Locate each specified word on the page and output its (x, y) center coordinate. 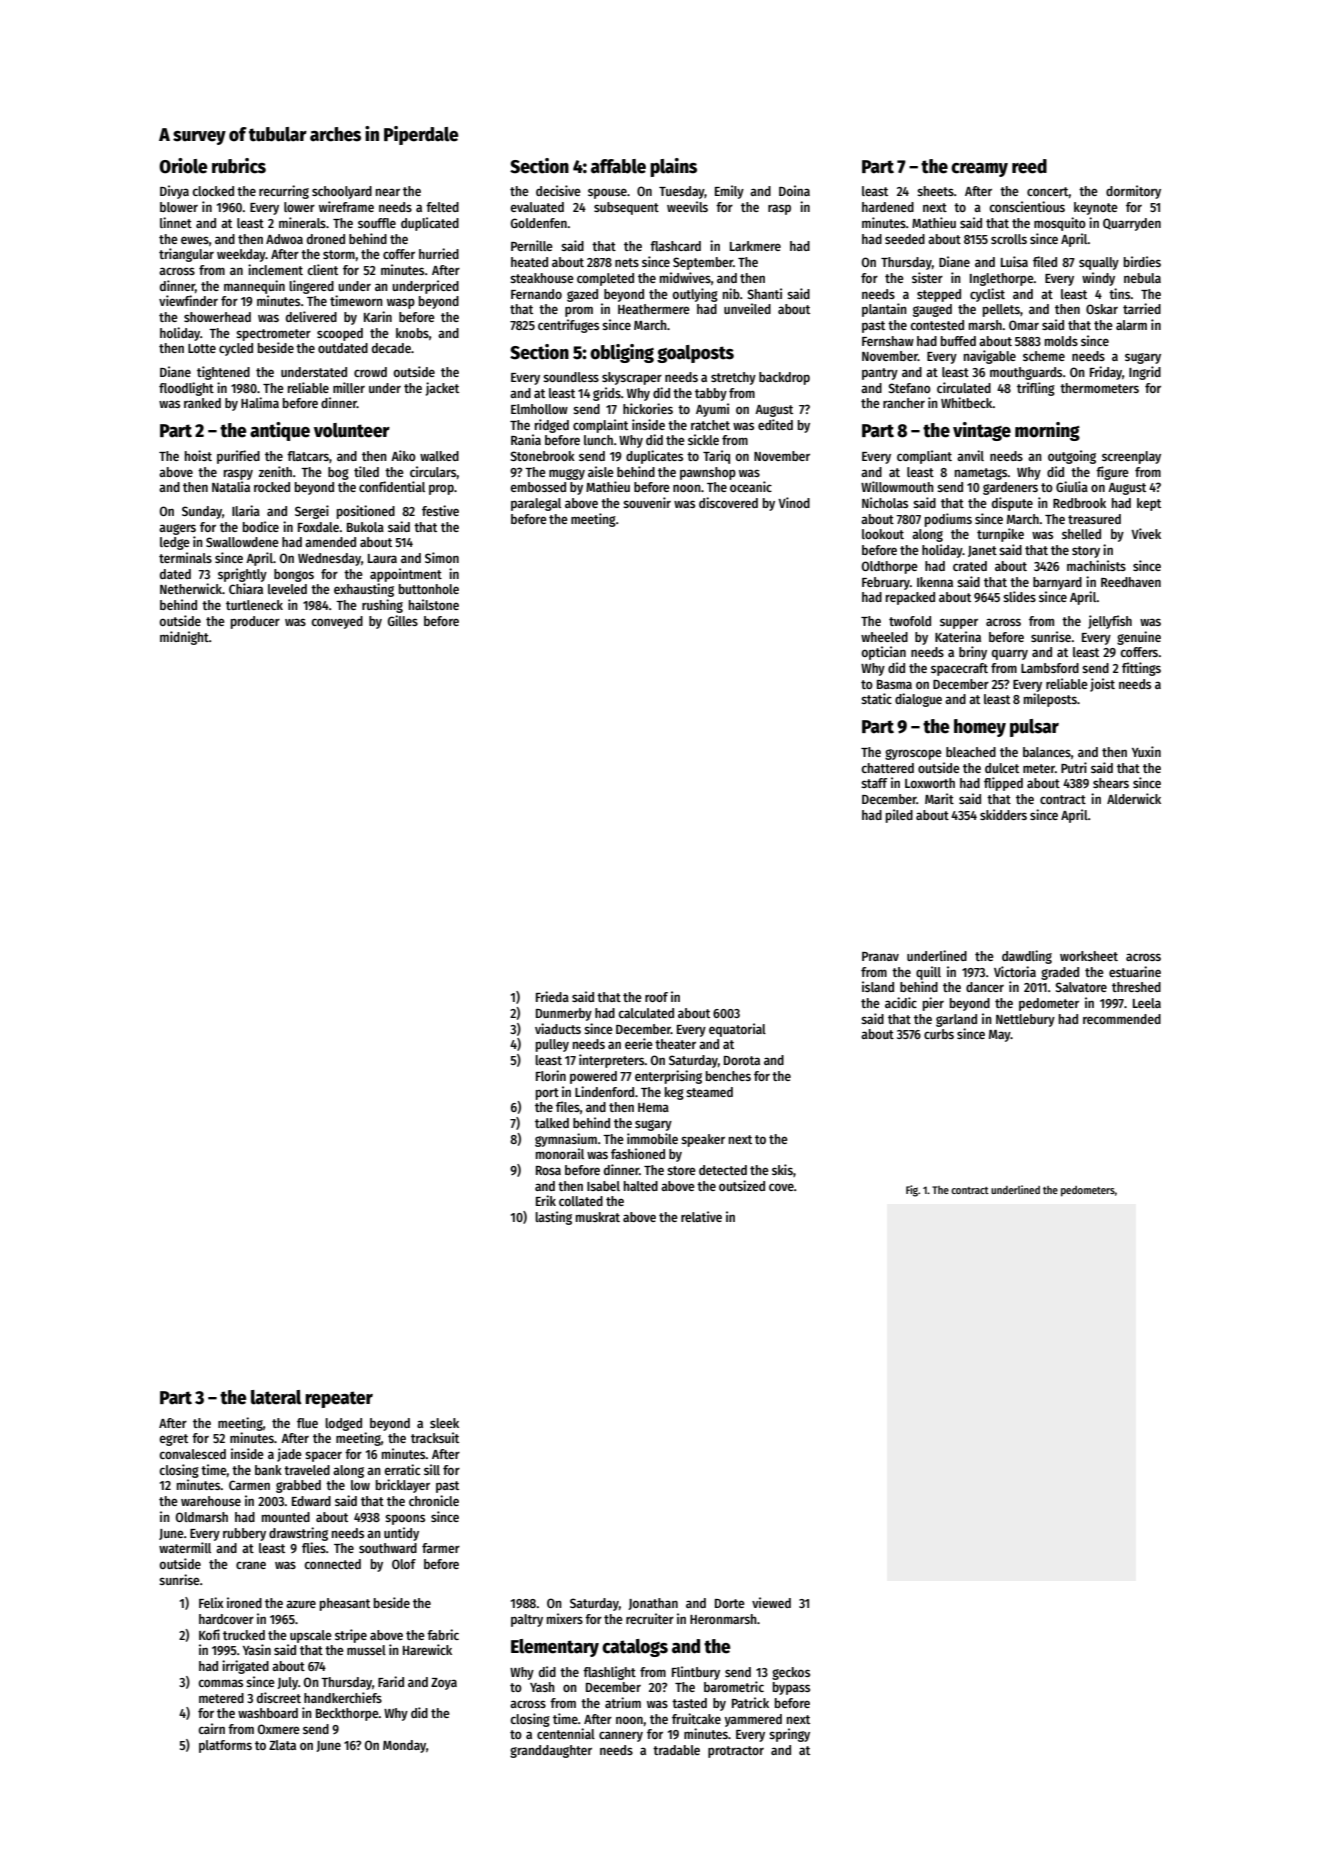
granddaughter (551, 1751)
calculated (646, 1013)
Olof (404, 1564)
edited (775, 424)
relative (701, 1216)
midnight (184, 638)
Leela (1147, 1003)
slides (1019, 596)
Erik (546, 1200)
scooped (340, 334)
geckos (791, 1673)
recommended (1122, 1019)
